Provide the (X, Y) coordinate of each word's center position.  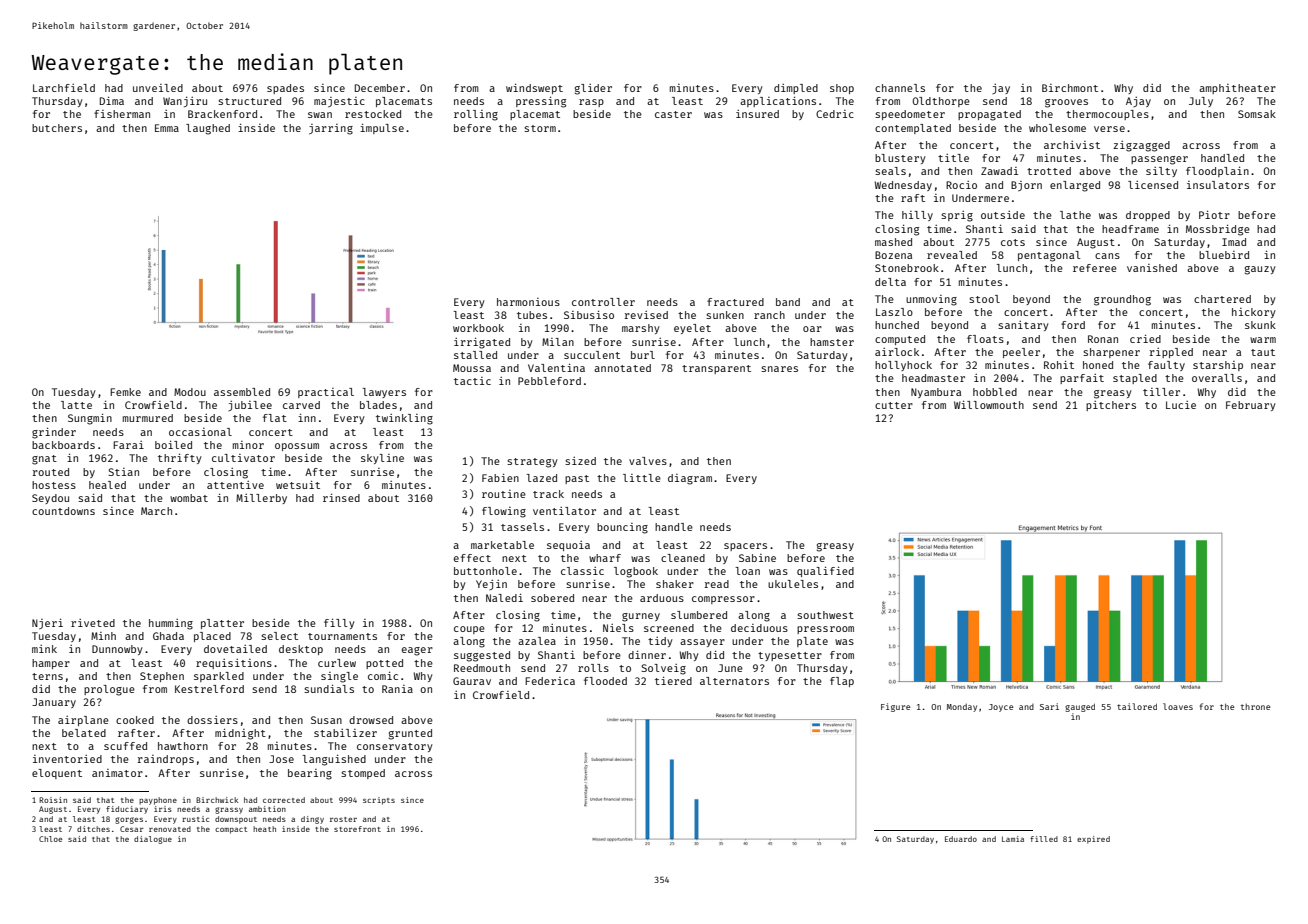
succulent (592, 355)
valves (648, 461)
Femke (125, 392)
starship (1218, 366)
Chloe (50, 839)
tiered (673, 680)
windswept (534, 88)
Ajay (1138, 102)
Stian (123, 472)
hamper (51, 664)
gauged (1080, 707)
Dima (112, 100)
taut (1263, 352)
